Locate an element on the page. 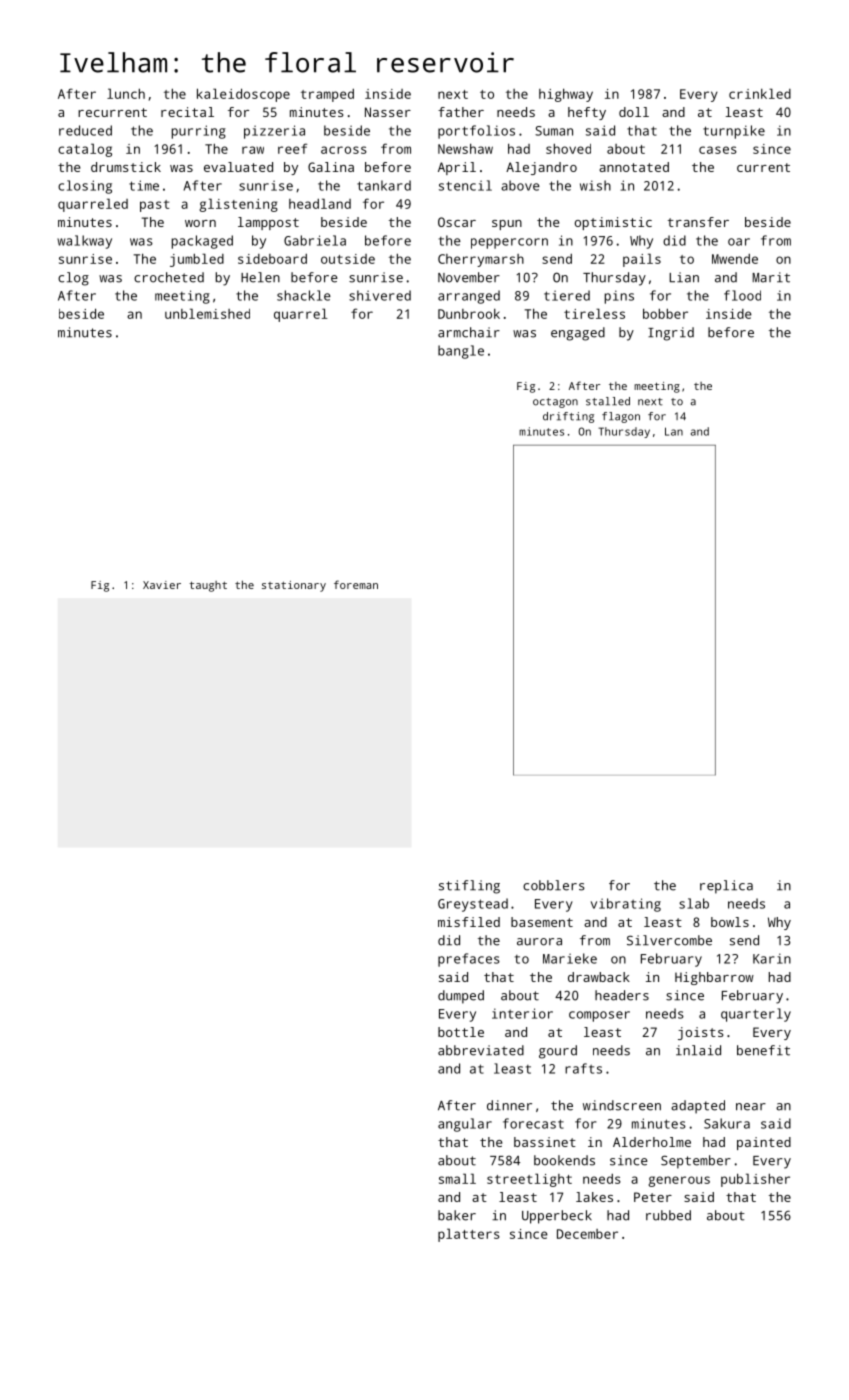  flood is located at coordinates (742, 295).
